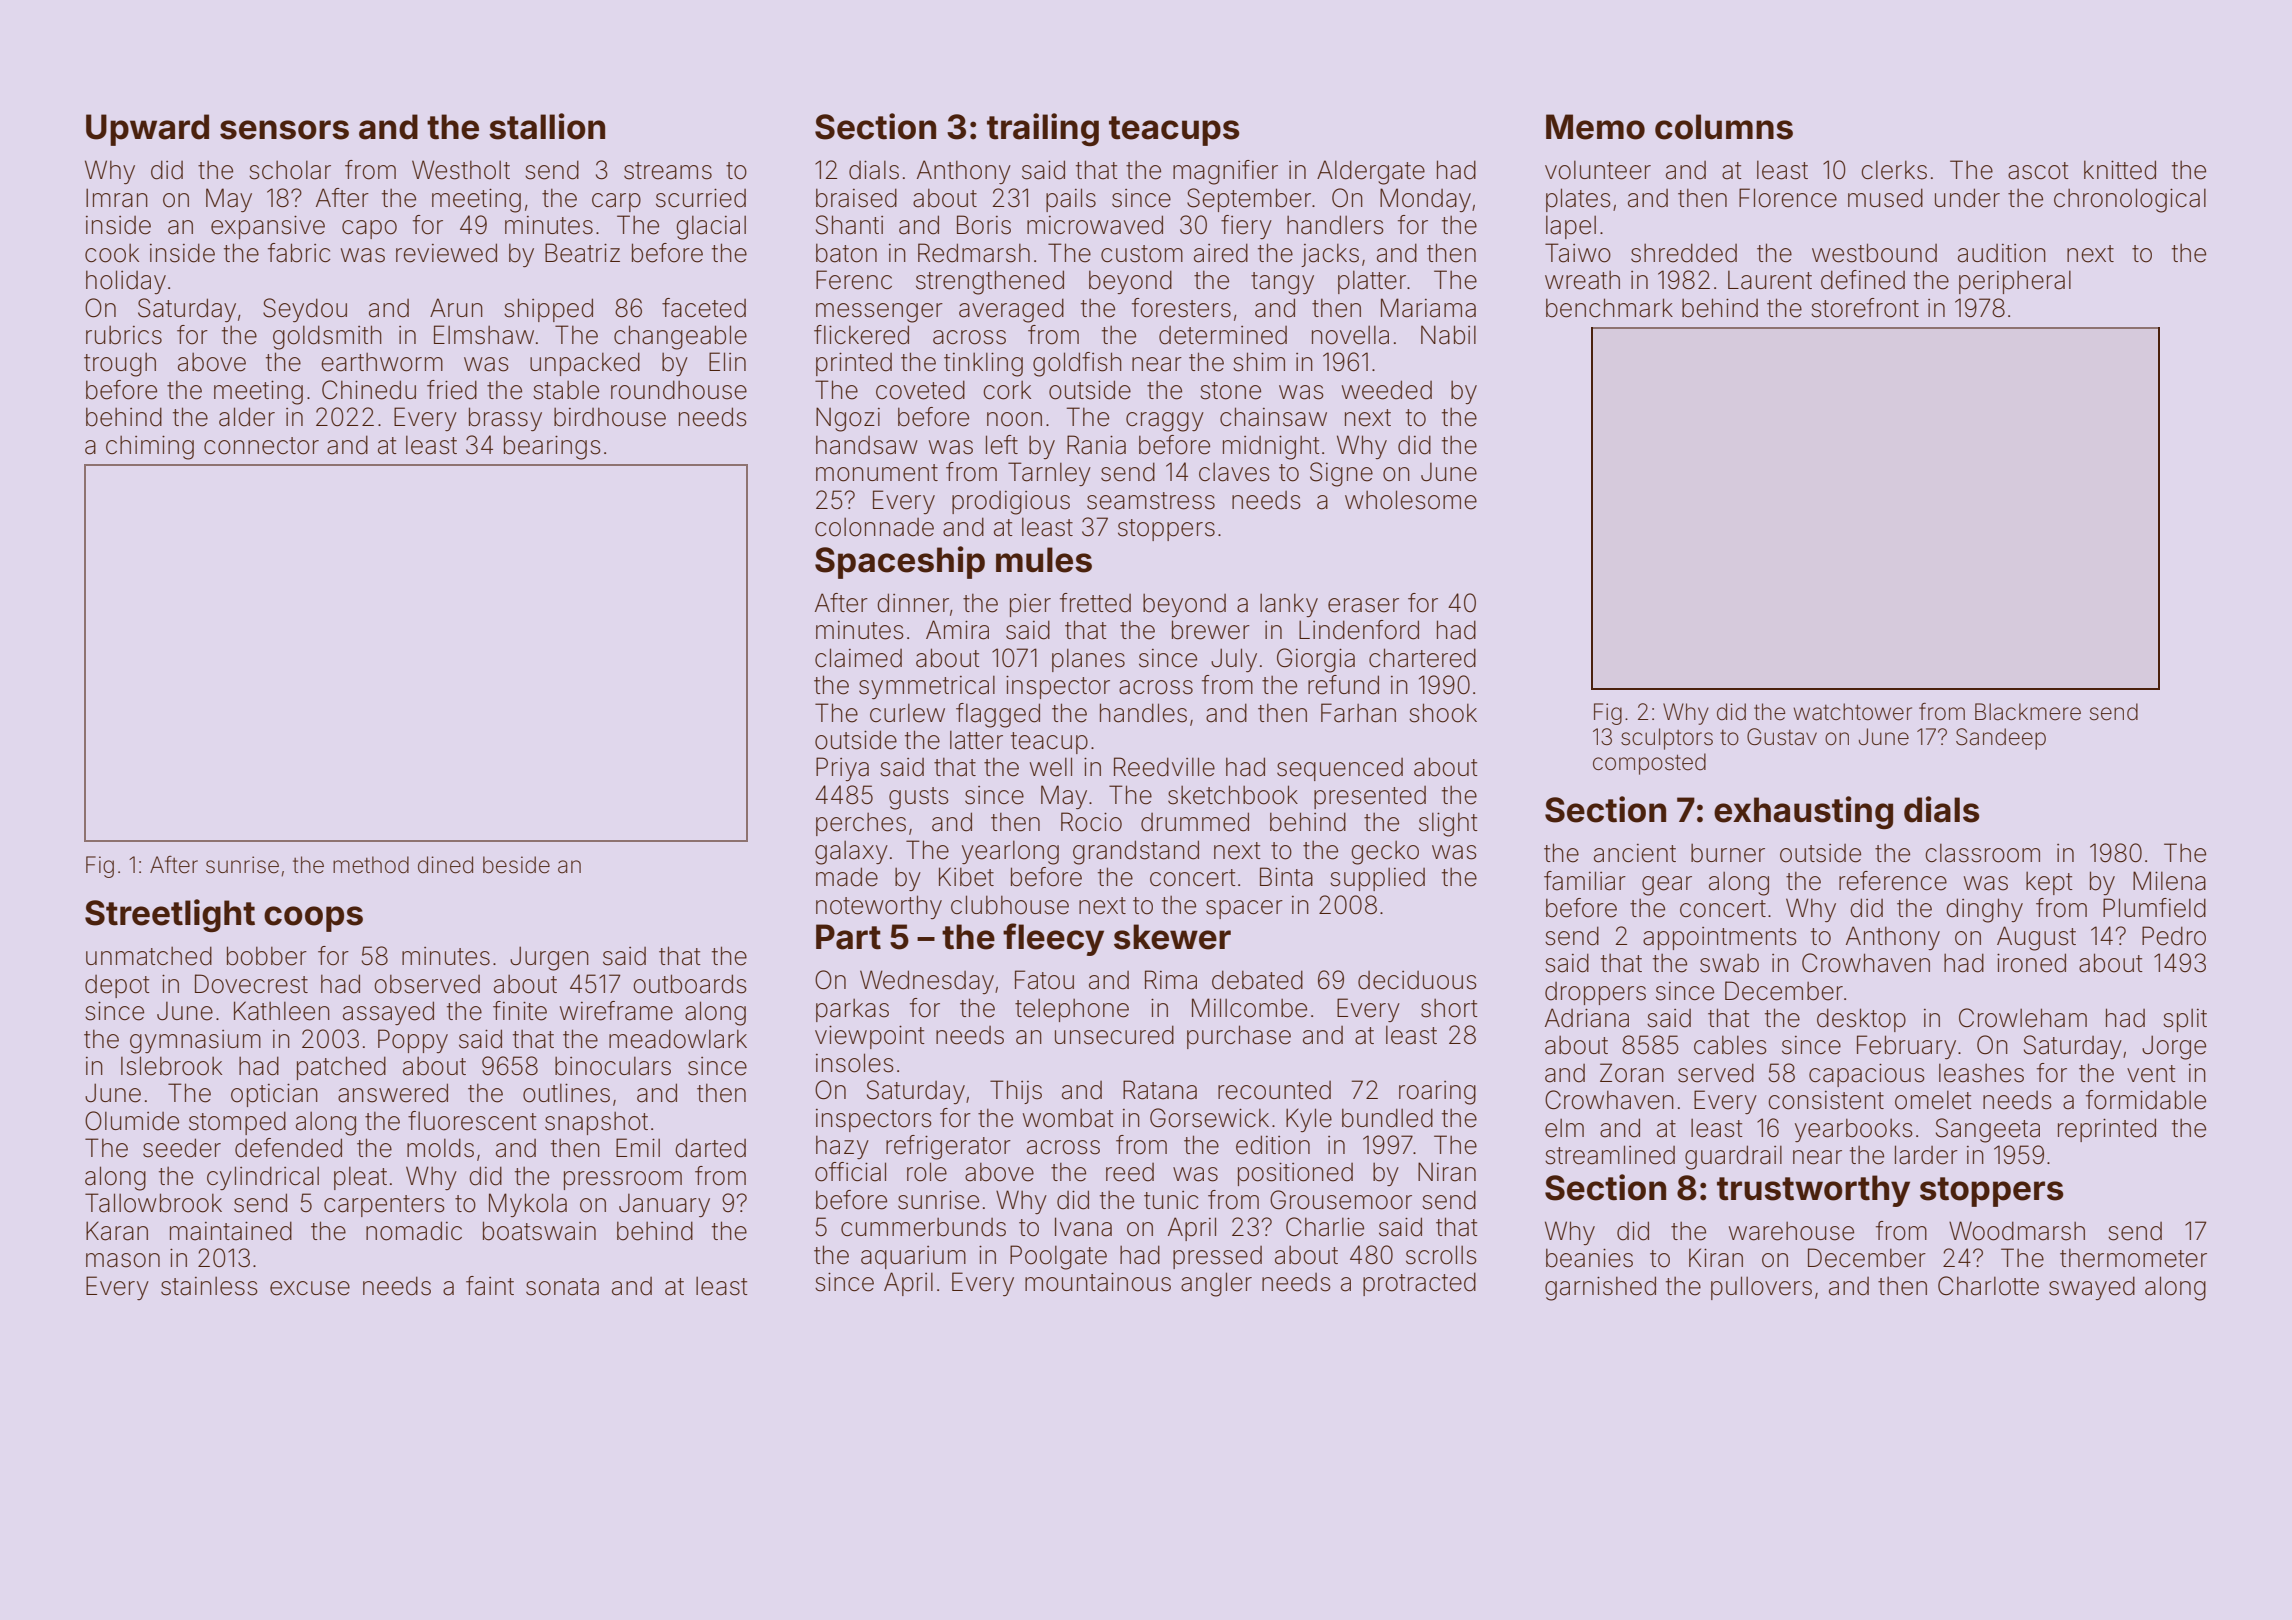  Describe the element at coordinates (2038, 171) in the document. I see `ascot` at that location.
